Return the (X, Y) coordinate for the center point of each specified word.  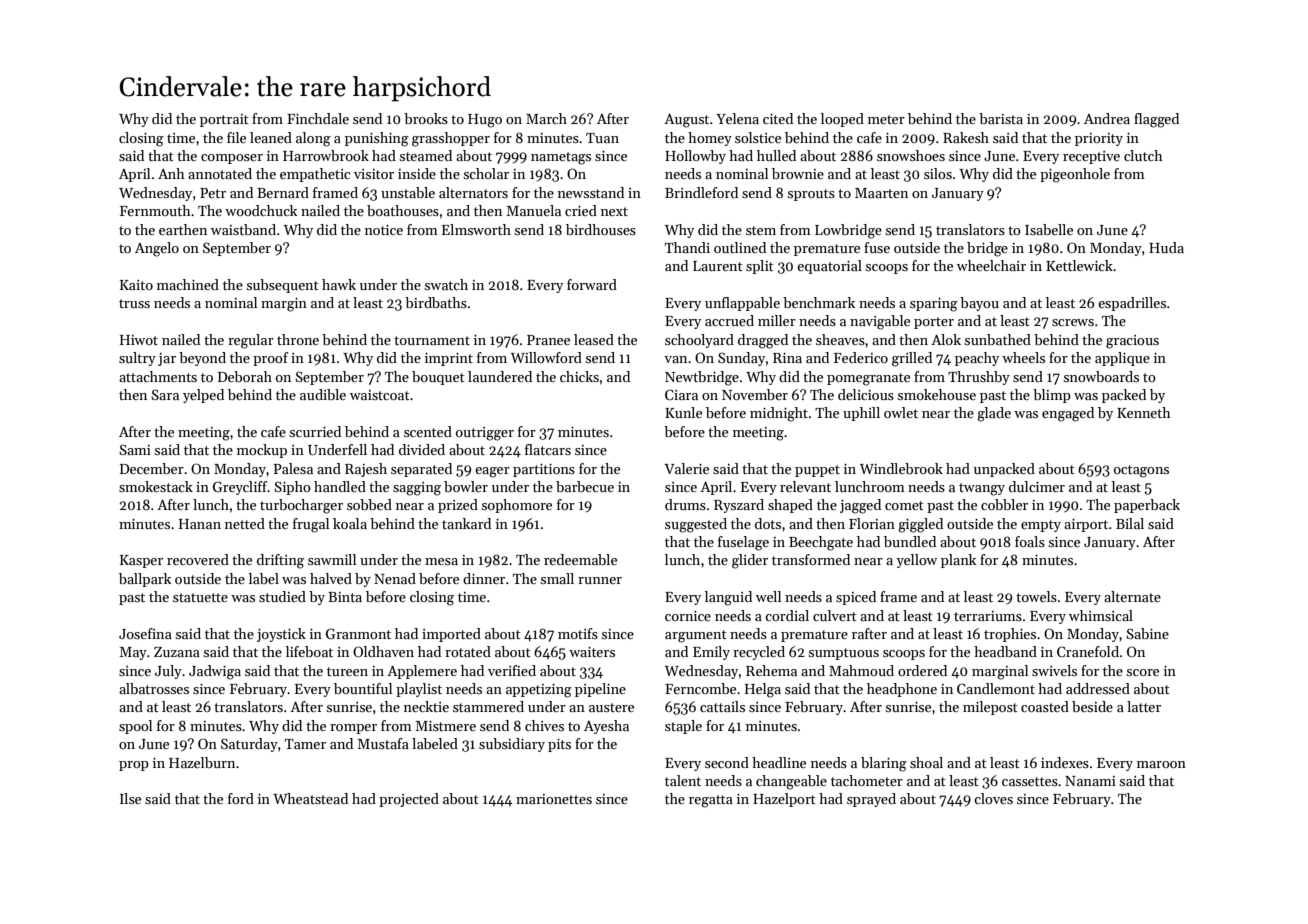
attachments (158, 376)
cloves (993, 798)
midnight (779, 414)
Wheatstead (310, 798)
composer (232, 159)
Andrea (1107, 118)
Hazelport (784, 800)
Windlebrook (901, 468)
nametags (561, 158)
